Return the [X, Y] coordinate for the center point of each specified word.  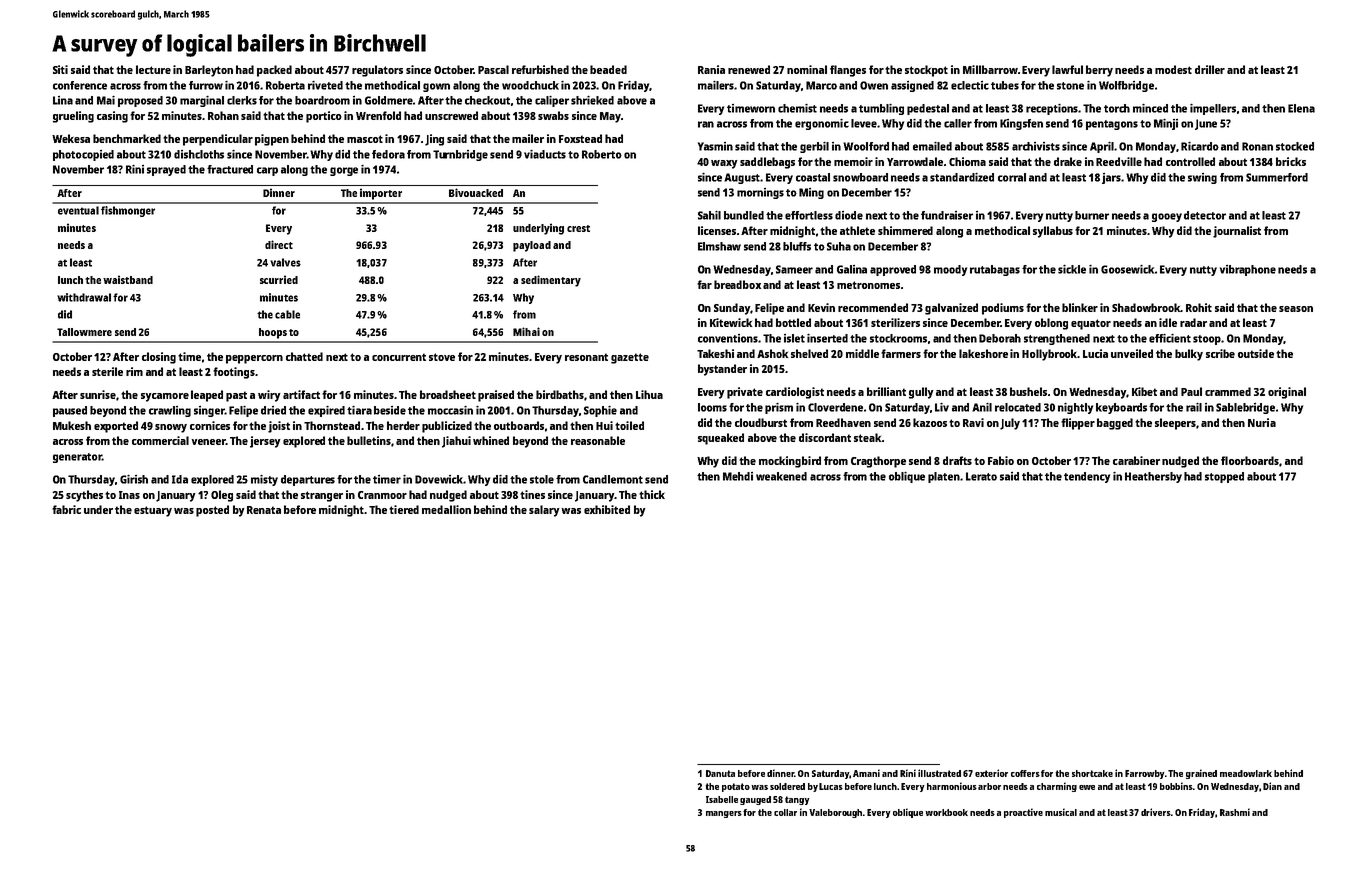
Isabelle [722, 799]
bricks [1291, 161]
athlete [857, 230]
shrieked [592, 100]
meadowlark [1246, 773]
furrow [206, 85]
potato [736, 787]
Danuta [720, 773]
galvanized [951, 309]
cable [287, 314]
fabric [66, 509]
